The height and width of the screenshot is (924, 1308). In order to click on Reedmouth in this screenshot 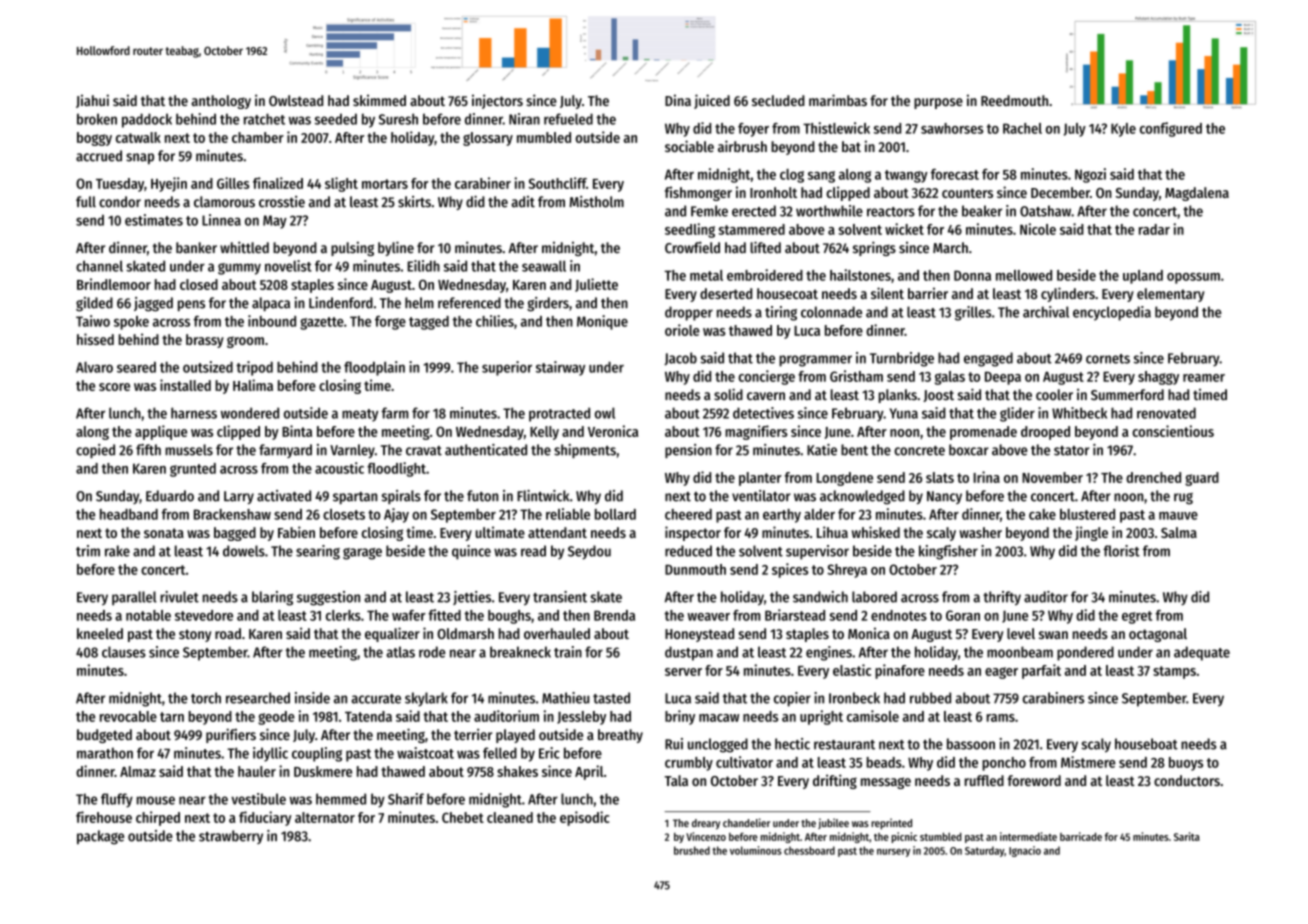, I will do `click(1014, 100)`.
